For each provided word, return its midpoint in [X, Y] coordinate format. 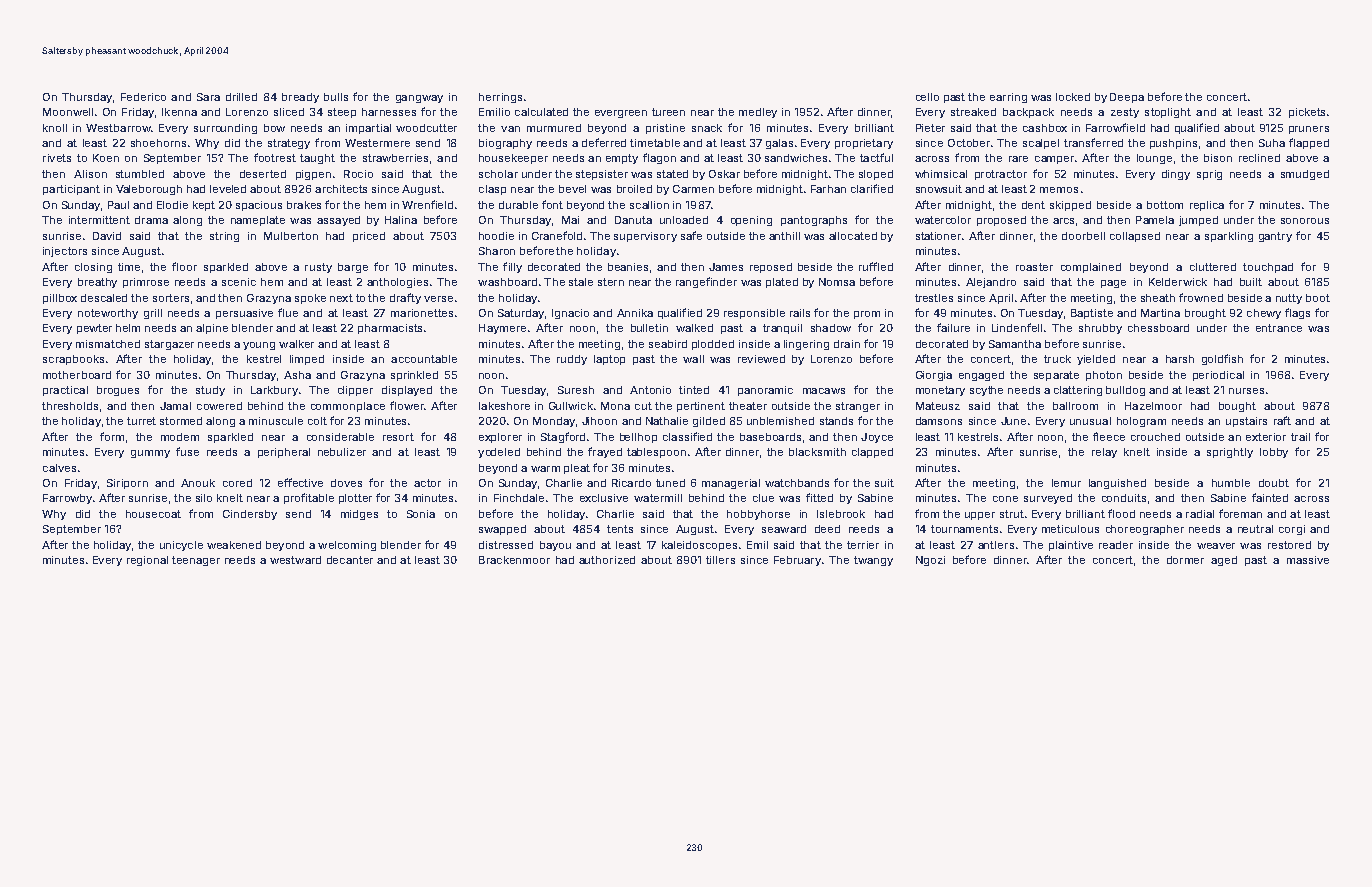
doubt [1274, 483]
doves [346, 483]
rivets [57, 158]
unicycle [181, 546]
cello [927, 97]
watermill [658, 498]
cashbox [1045, 128]
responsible [754, 314]
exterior [1266, 437]
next [341, 298]
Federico [143, 97]
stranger [858, 407]
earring [1008, 98]
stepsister [602, 175]
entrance [1279, 328]
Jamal [175, 406]
